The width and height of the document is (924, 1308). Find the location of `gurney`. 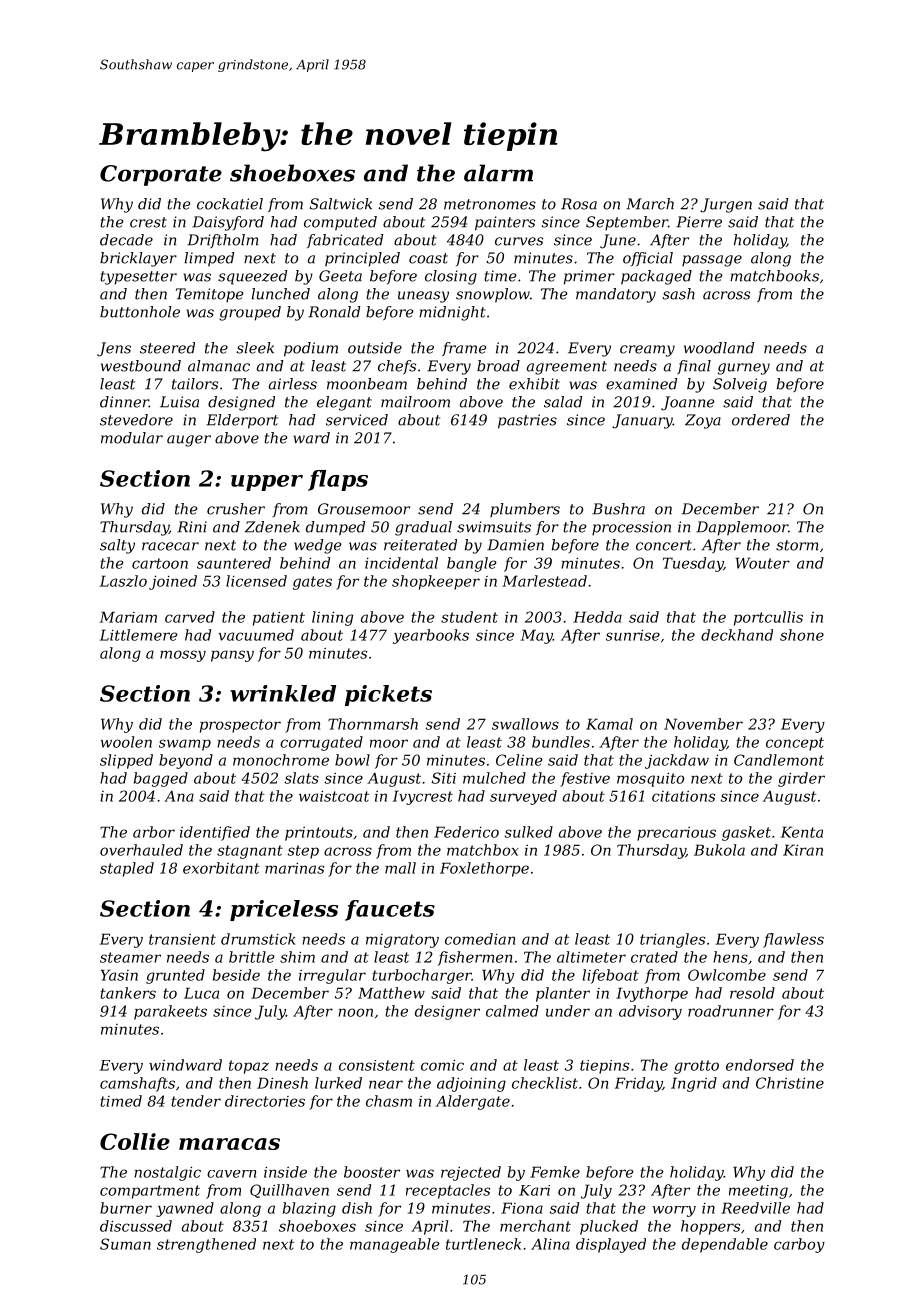

gurney is located at coordinates (744, 369).
